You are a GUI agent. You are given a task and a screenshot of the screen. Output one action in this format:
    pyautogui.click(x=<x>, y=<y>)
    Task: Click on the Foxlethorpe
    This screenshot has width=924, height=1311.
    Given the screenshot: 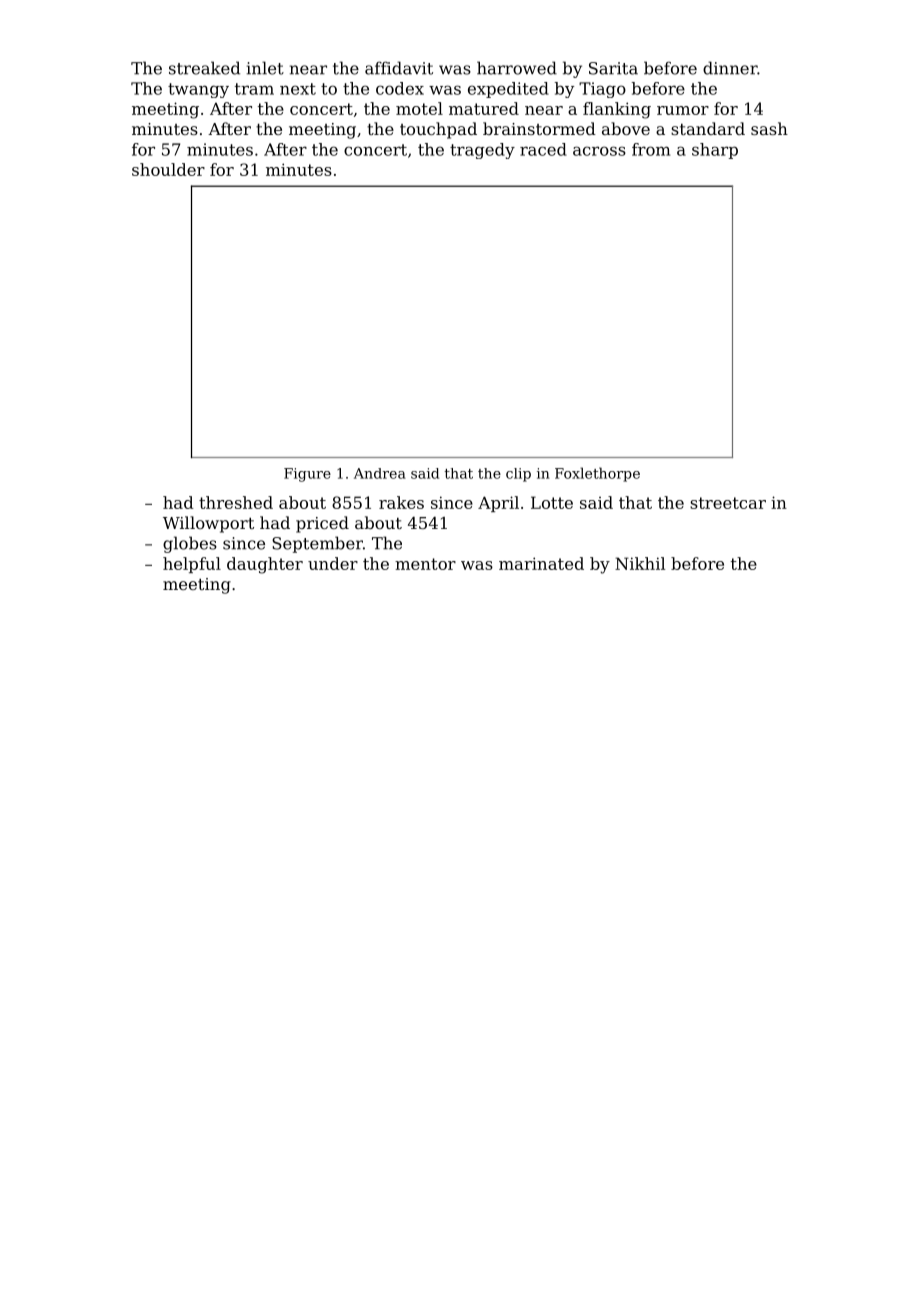 What is the action you would take?
    pyautogui.click(x=597, y=474)
